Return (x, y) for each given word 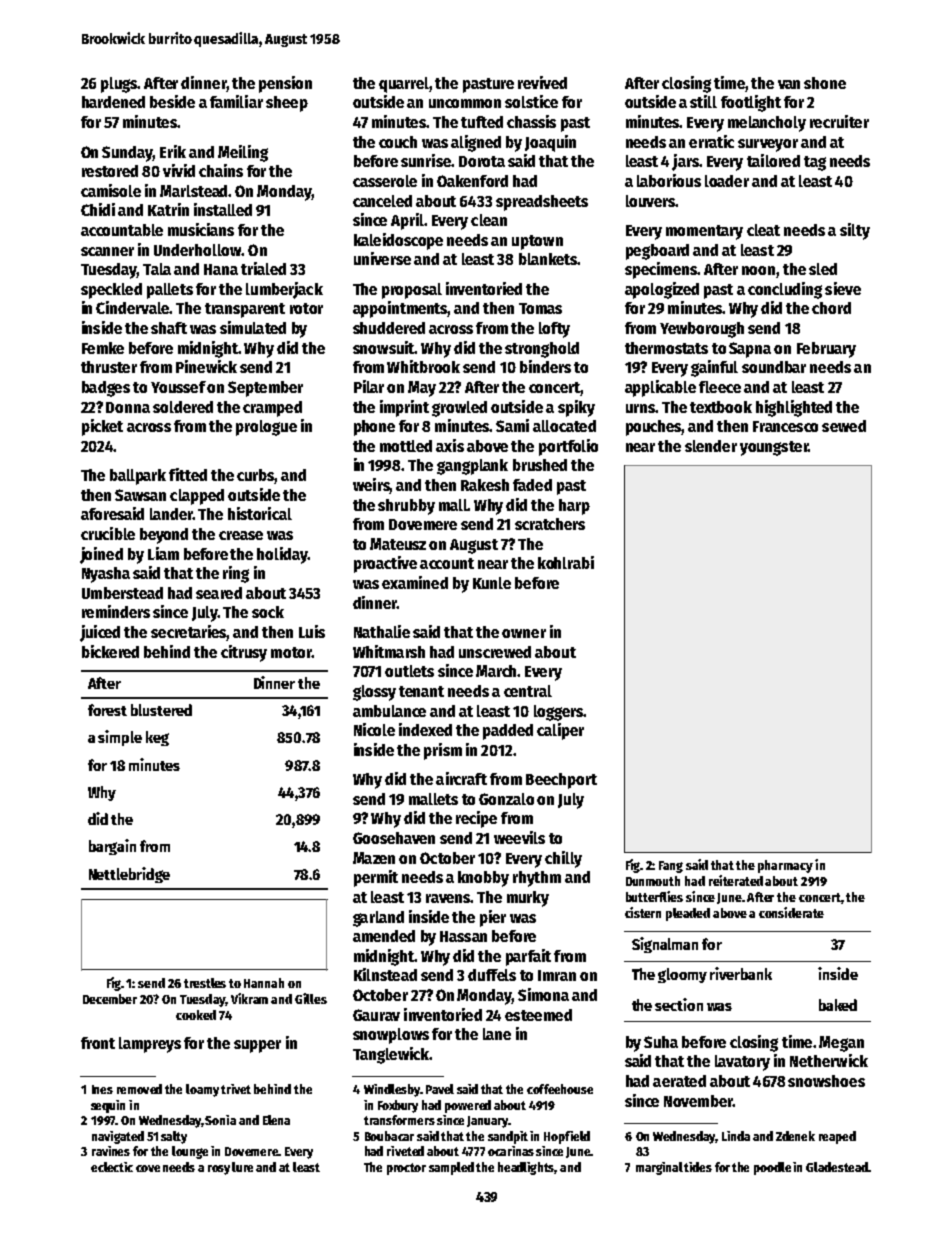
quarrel (404, 85)
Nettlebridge (129, 875)
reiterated (736, 880)
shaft (169, 328)
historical (260, 513)
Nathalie (382, 631)
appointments (400, 309)
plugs (119, 85)
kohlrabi (566, 562)
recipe (476, 819)
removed (139, 1089)
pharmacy (785, 866)
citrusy (244, 653)
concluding (785, 290)
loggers (559, 713)
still (703, 101)
